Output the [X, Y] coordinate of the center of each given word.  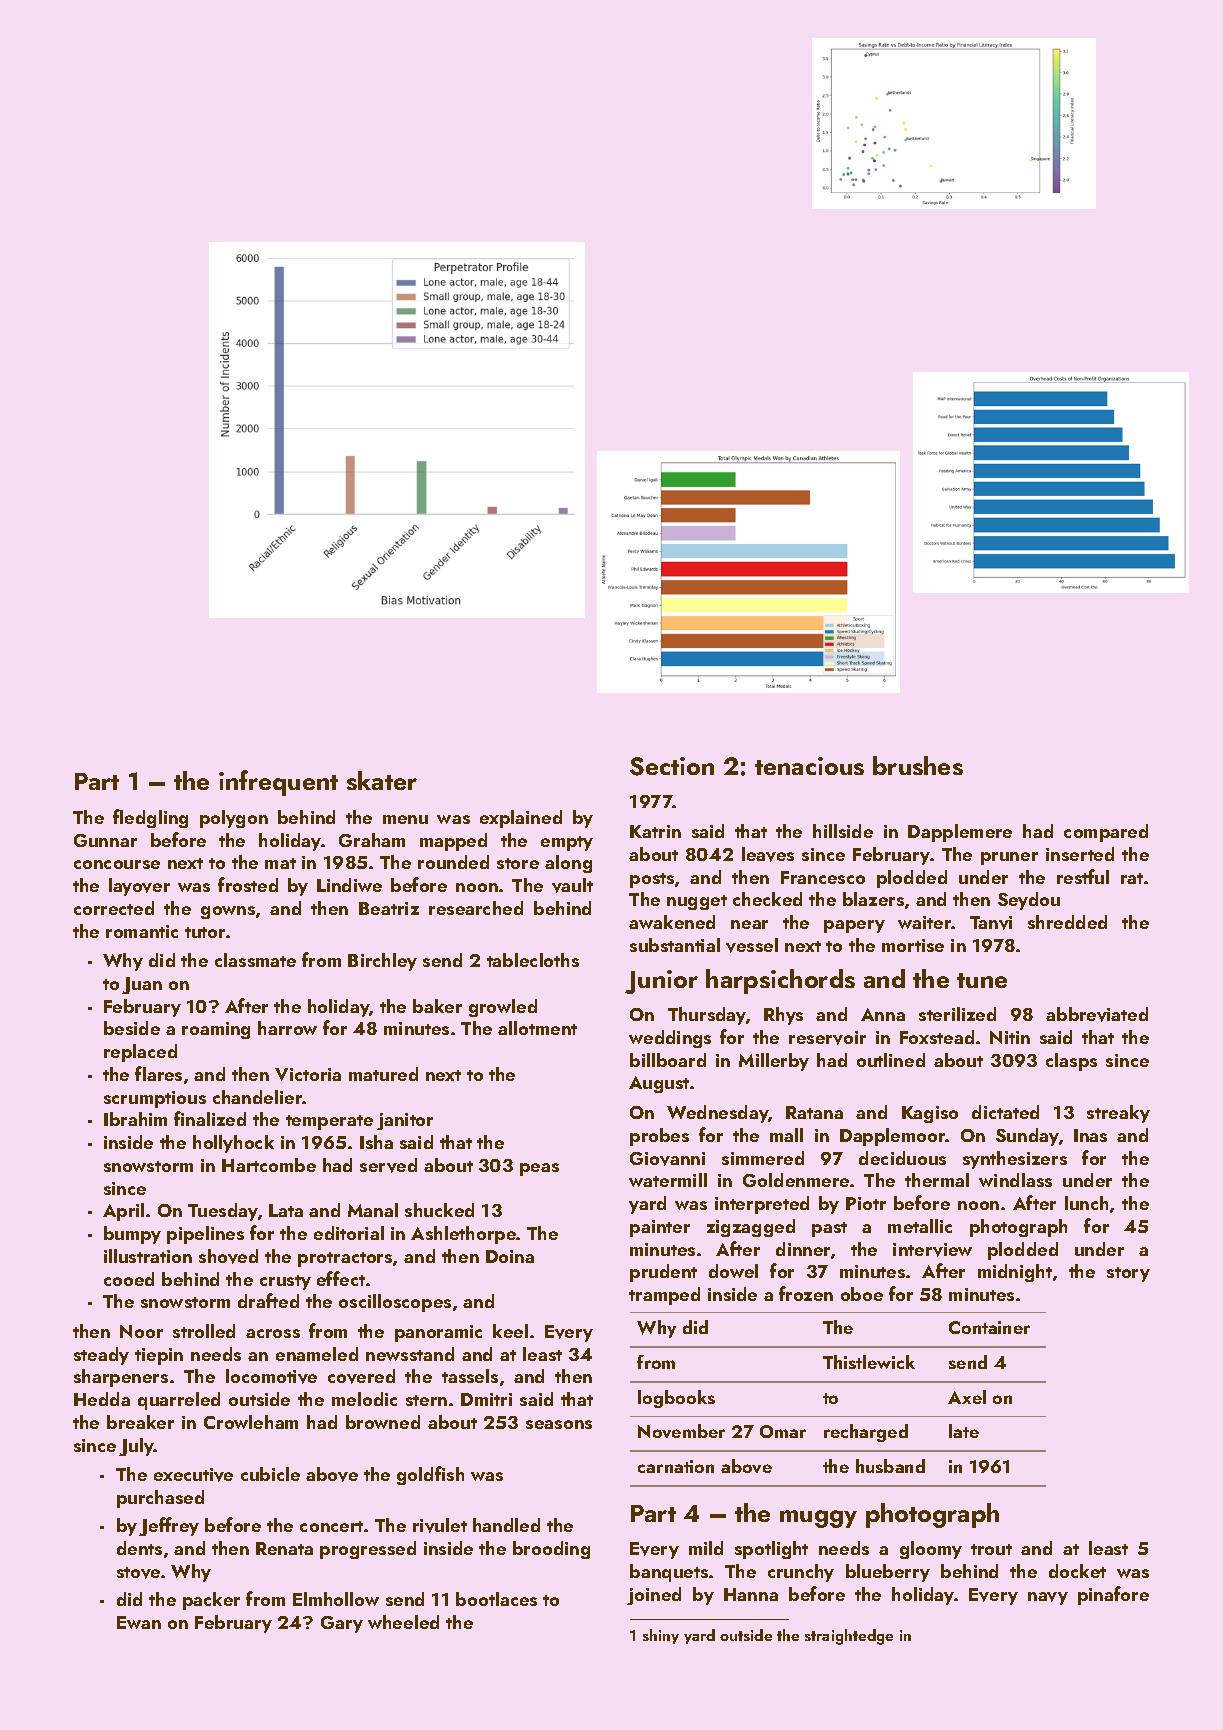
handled [506, 1525]
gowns [228, 912]
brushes [918, 765]
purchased [160, 1499]
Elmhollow [336, 1599]
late [964, 1431]
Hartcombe [269, 1165]
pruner [1009, 858]
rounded [453, 862]
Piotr [866, 1203]
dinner [803, 1249]
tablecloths [533, 960]
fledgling [150, 818]
